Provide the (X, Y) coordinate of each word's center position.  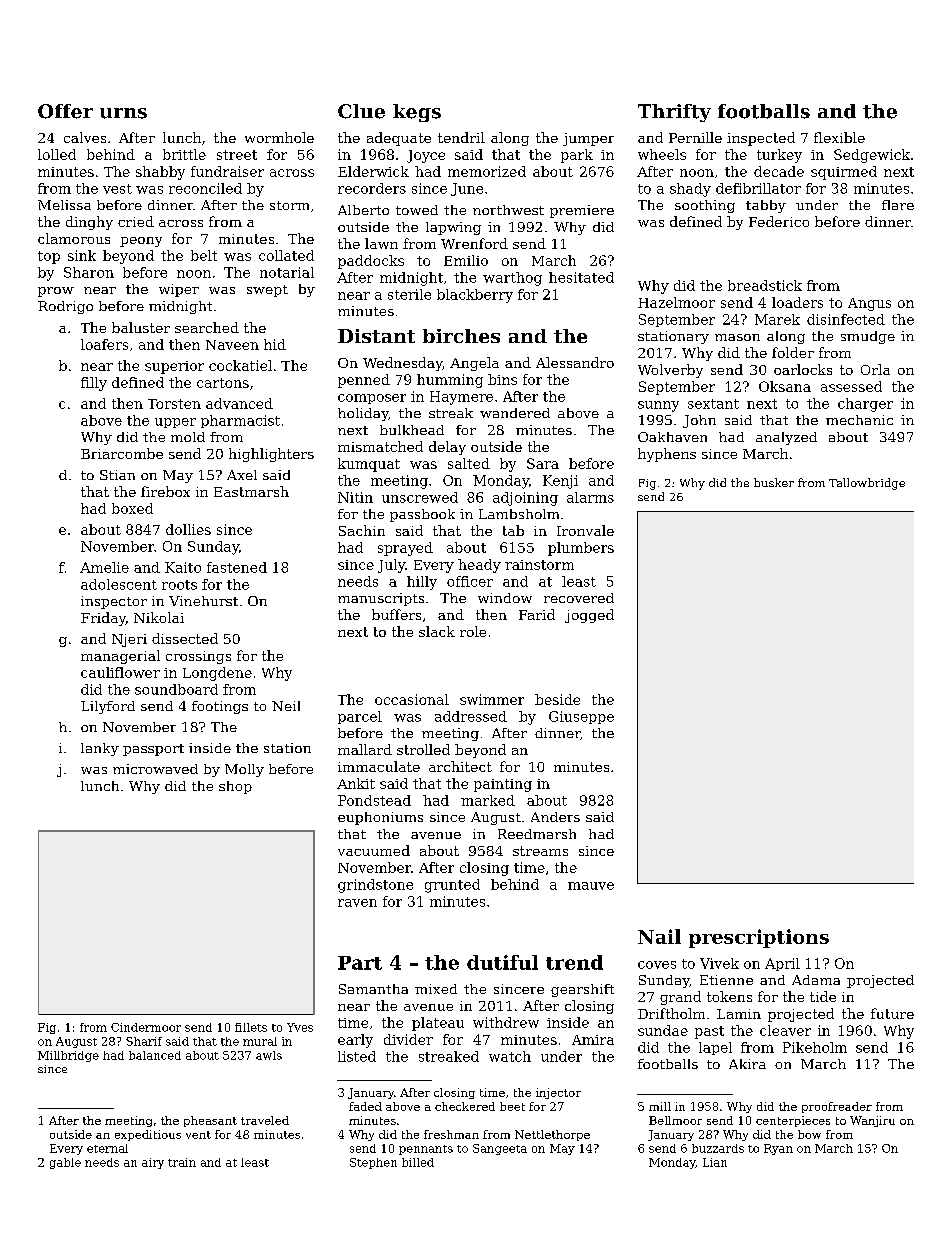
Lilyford (108, 707)
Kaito (183, 567)
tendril (461, 137)
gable (65, 1163)
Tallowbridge (867, 484)
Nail (659, 936)
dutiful (502, 962)
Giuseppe (581, 717)
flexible (839, 137)
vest (117, 189)
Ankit (356, 783)
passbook (422, 515)
